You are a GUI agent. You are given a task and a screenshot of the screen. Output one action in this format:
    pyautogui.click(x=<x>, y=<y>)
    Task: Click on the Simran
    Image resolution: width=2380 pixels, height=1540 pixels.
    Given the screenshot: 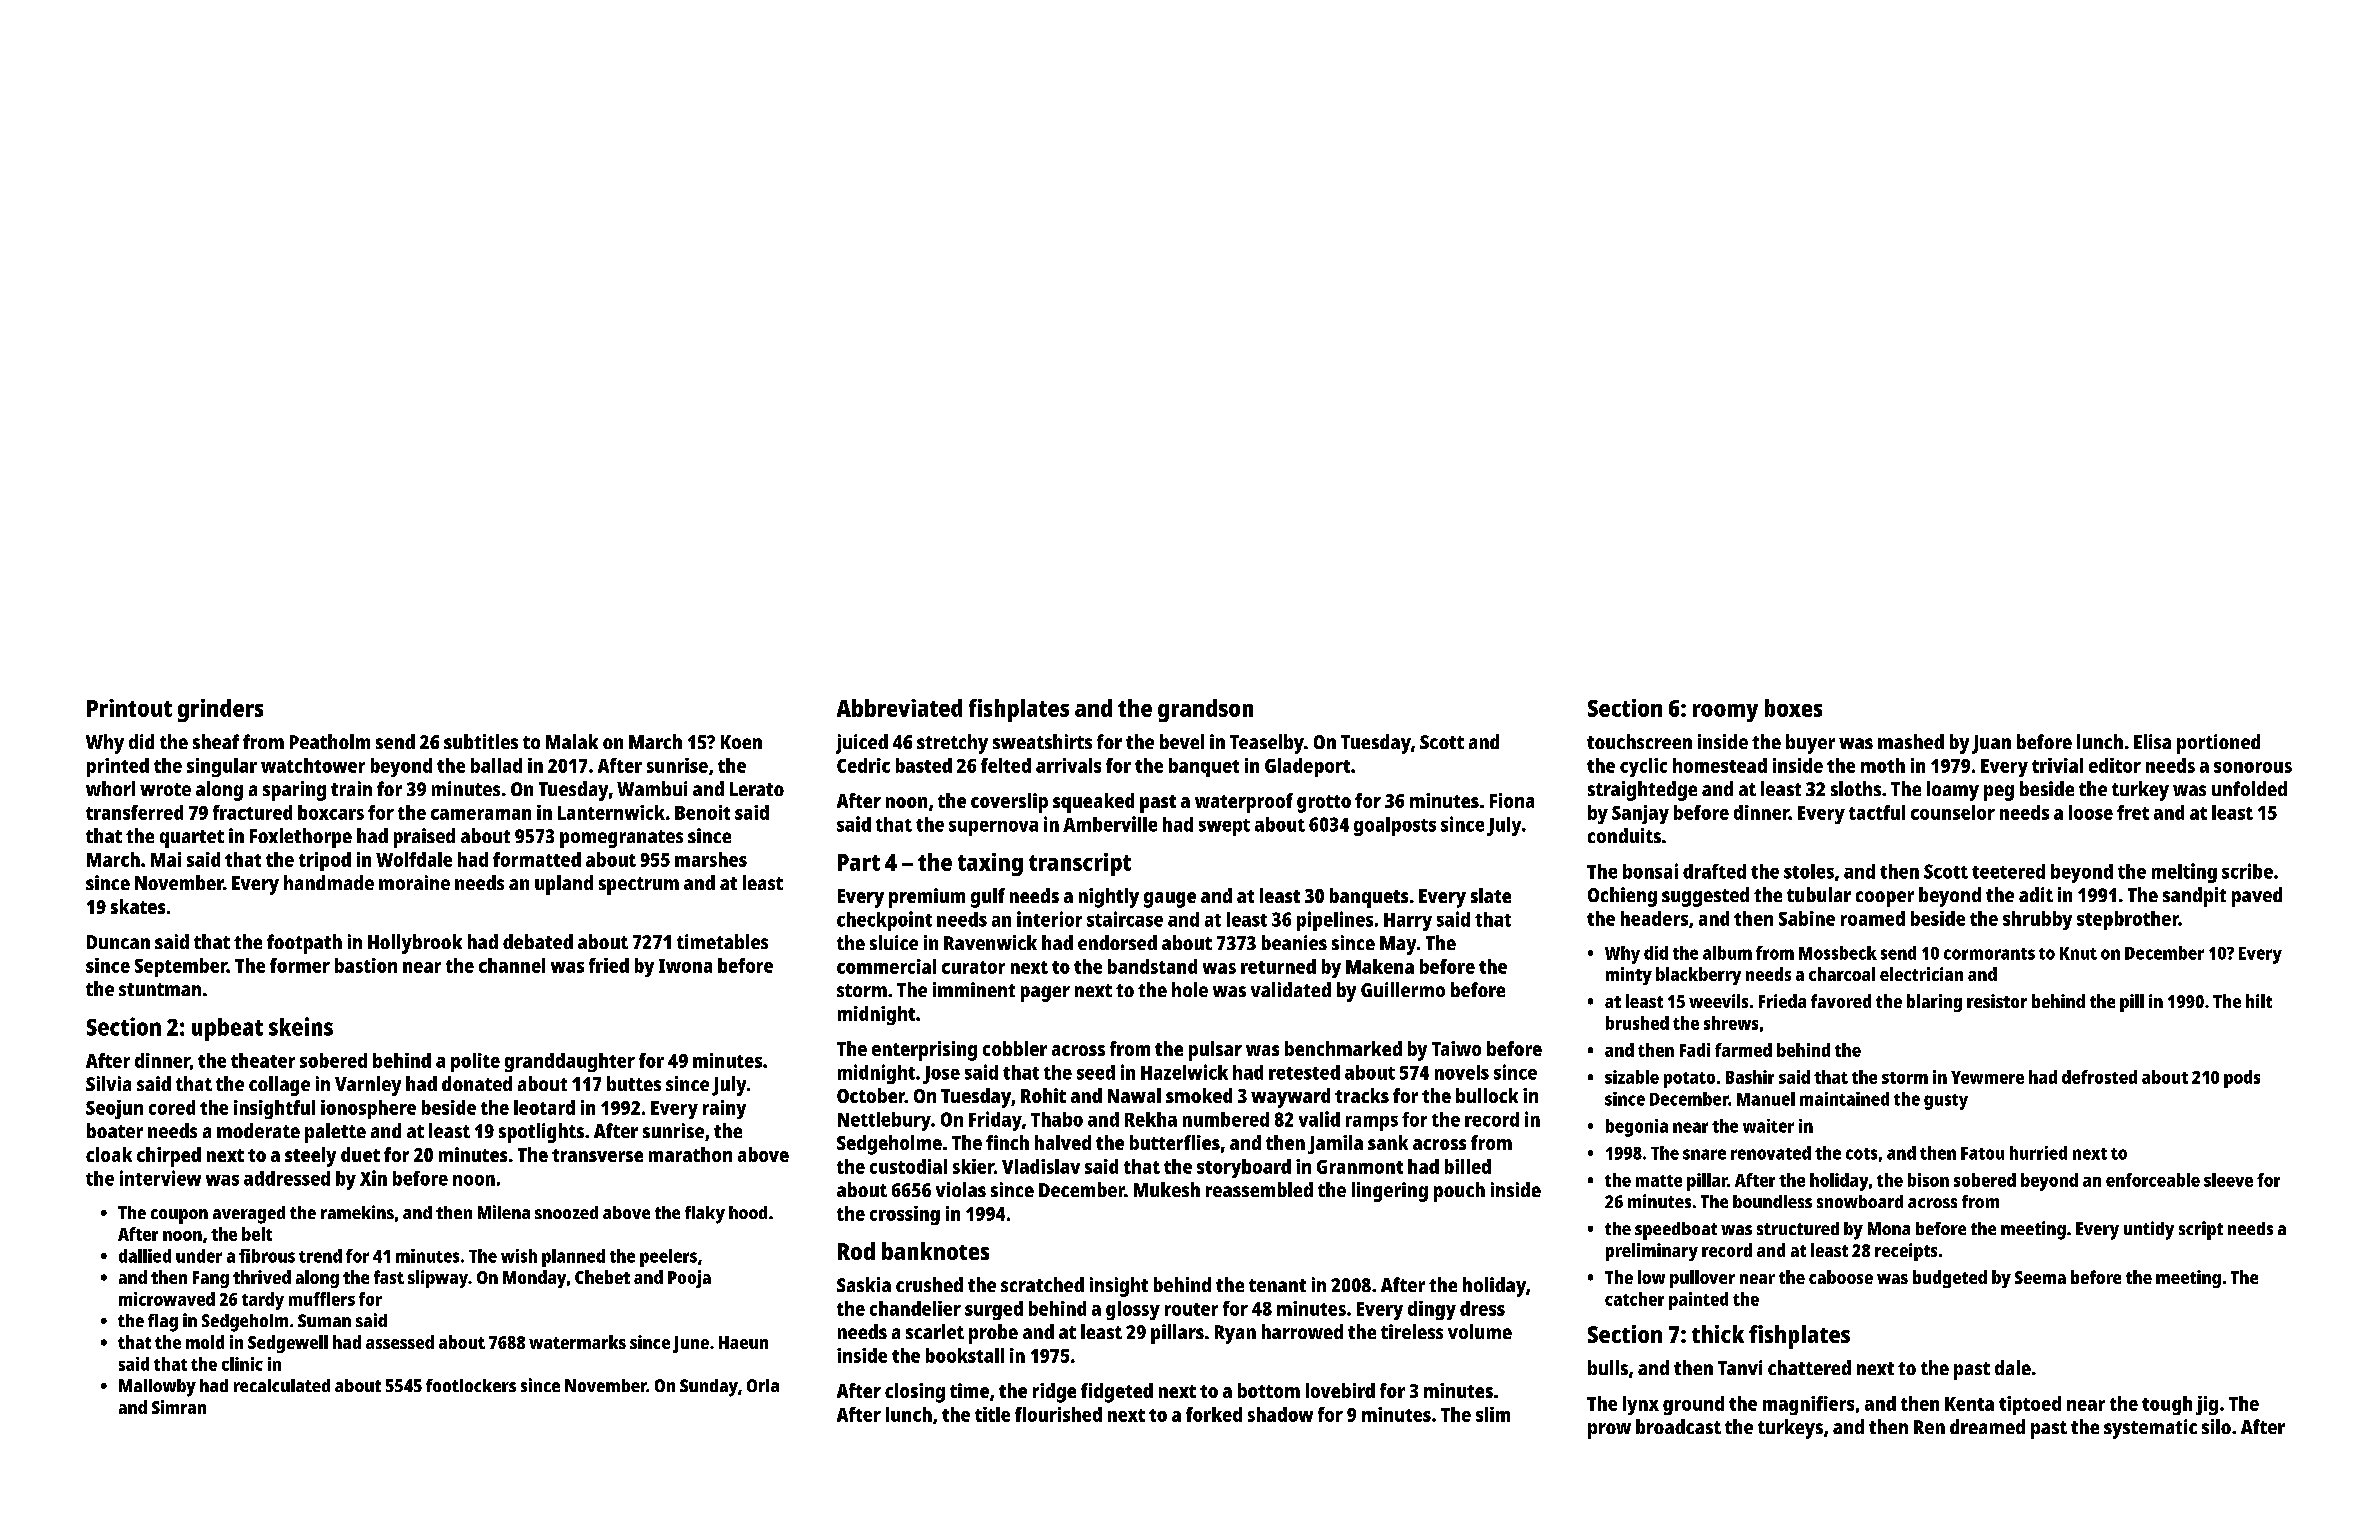 What is the action you would take?
    pyautogui.click(x=179, y=1407)
